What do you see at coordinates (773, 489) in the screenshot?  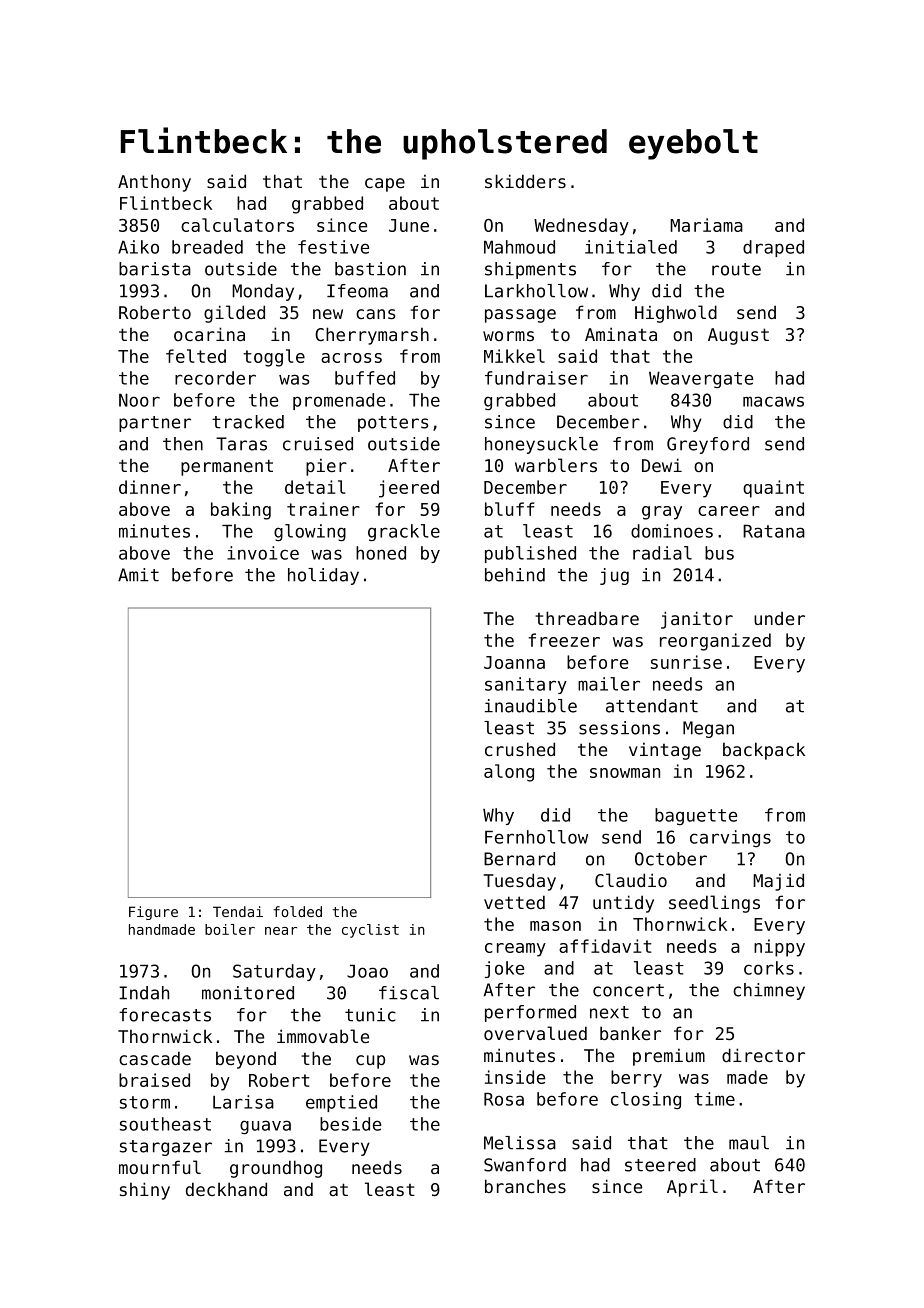 I see `quaint` at bounding box center [773, 489].
